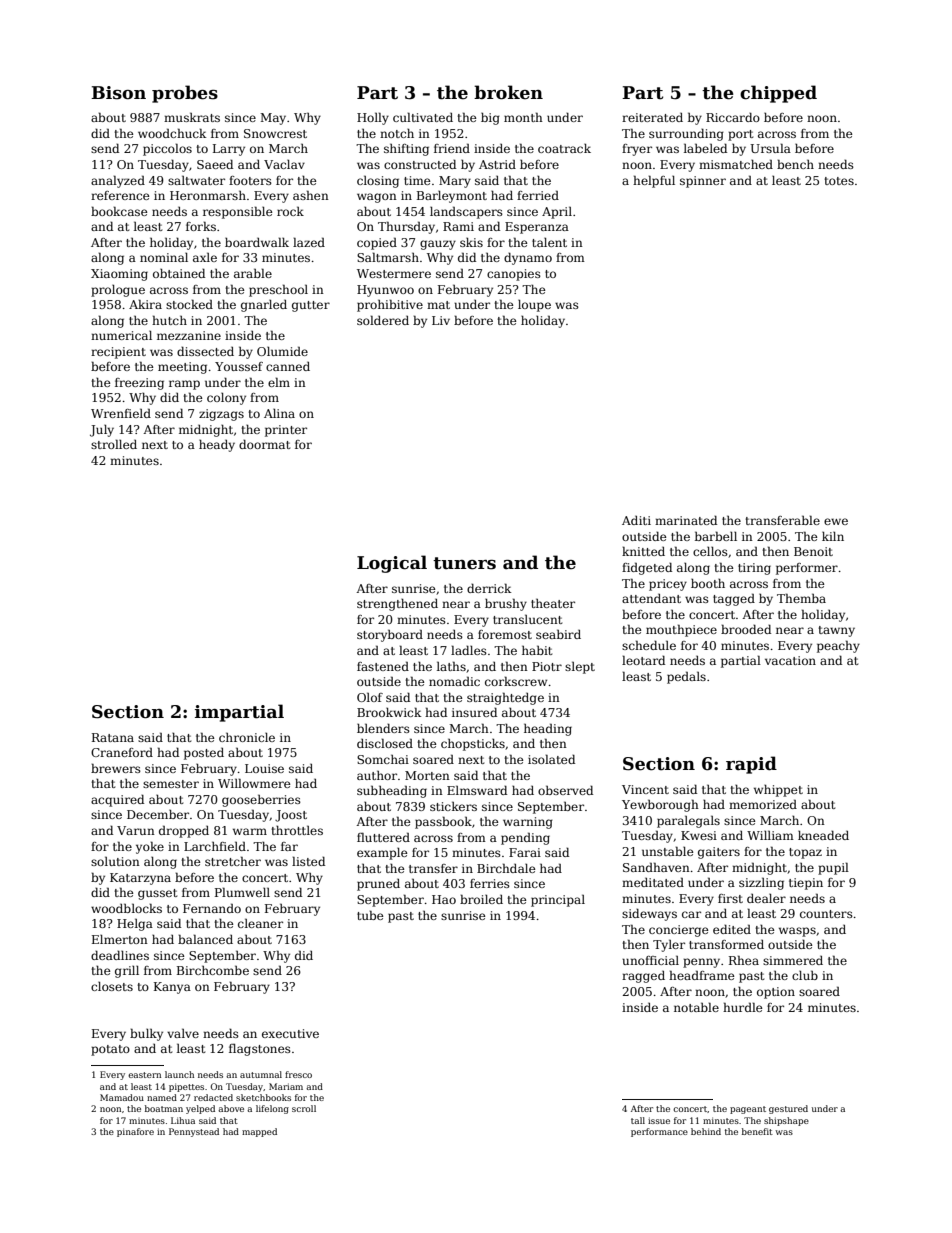 The height and width of the document is (1233, 952). I want to click on tiepin, so click(806, 884).
